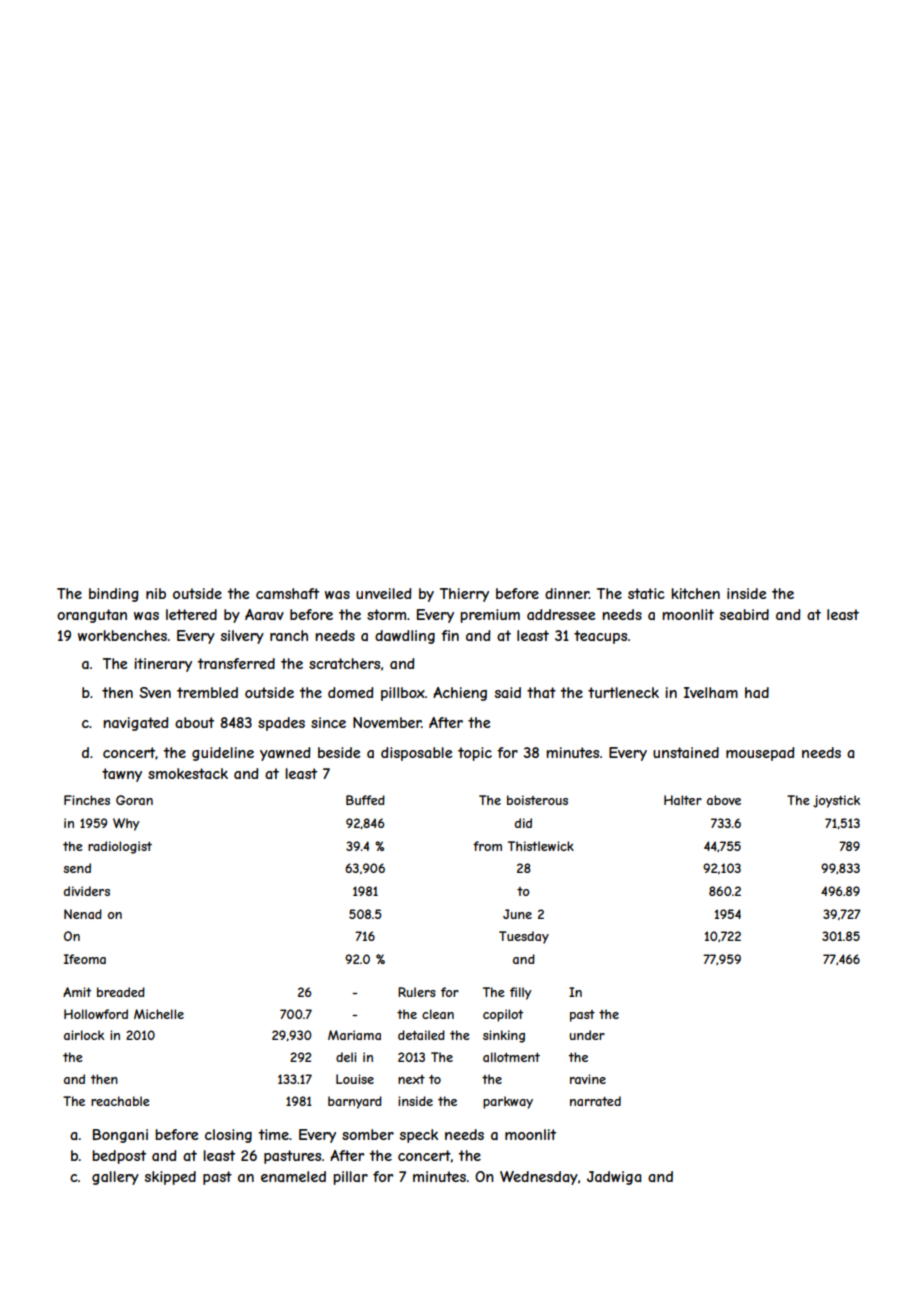 This screenshot has width=924, height=1308. Describe the element at coordinates (757, 692) in the screenshot. I see `had` at that location.
